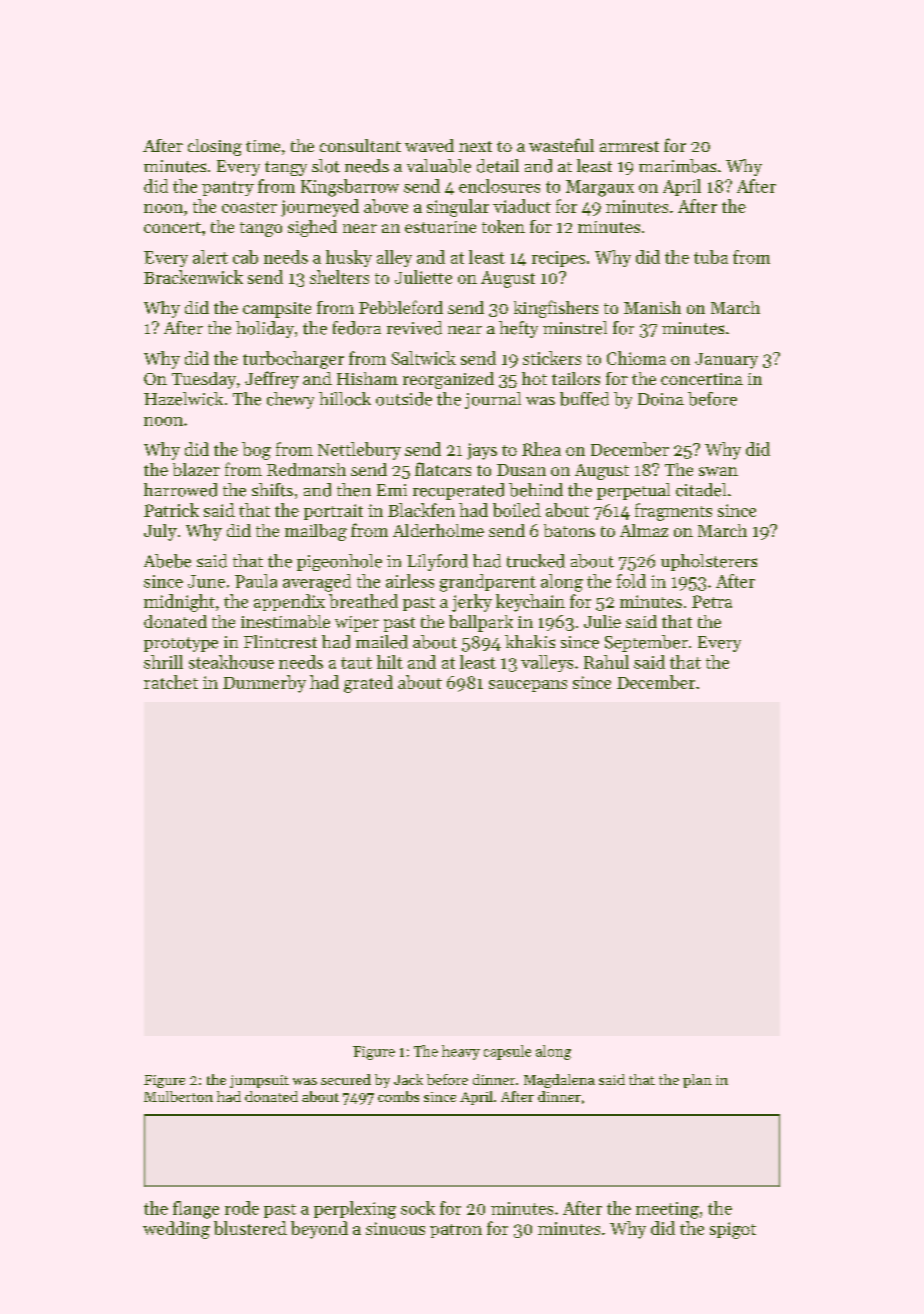 Image resolution: width=924 pixels, height=1314 pixels. Describe the element at coordinates (629, 146) in the screenshot. I see `armrest` at that location.
